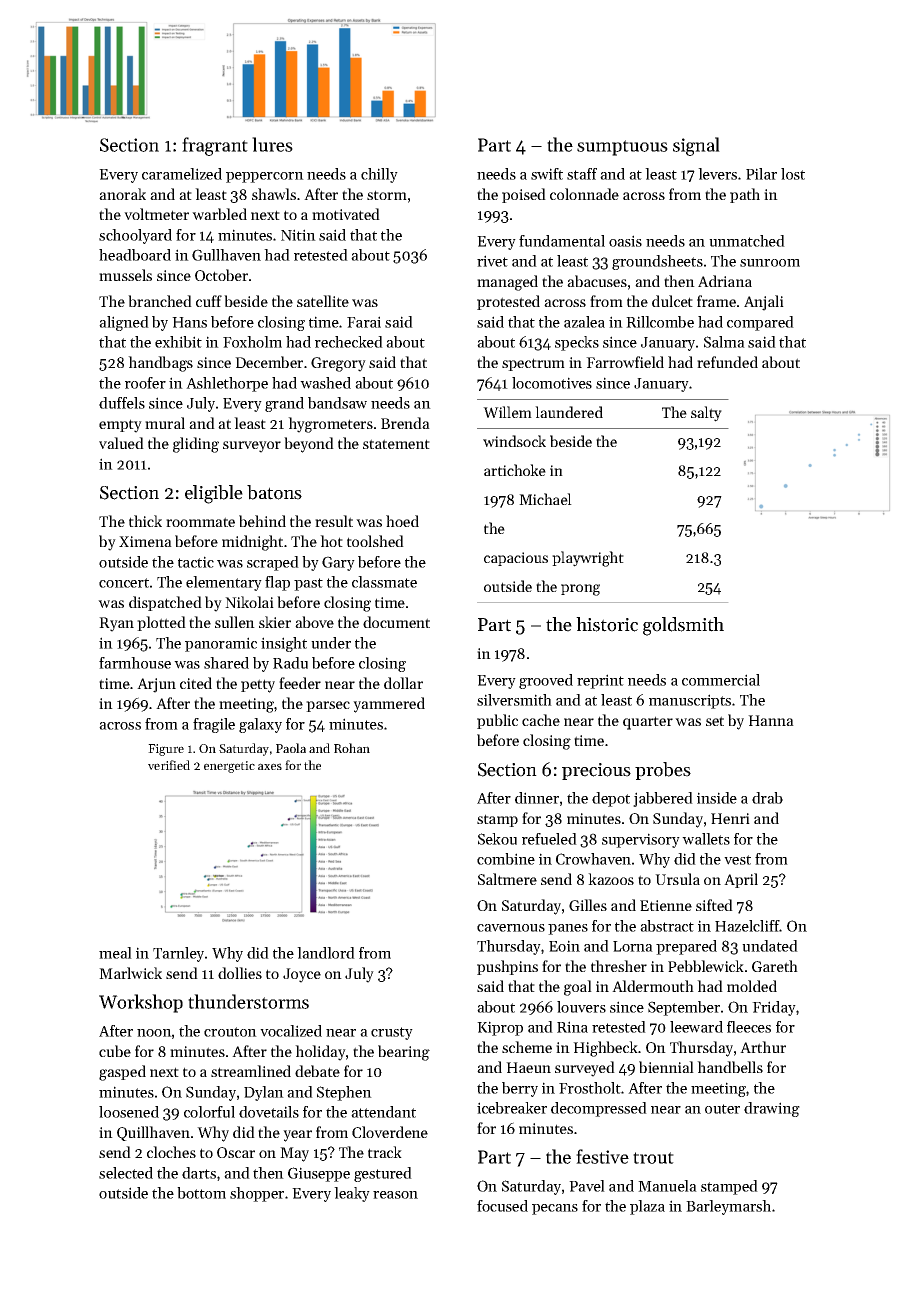 Image resolution: width=908 pixels, height=1316 pixels. What do you see at coordinates (502, 1206) in the screenshot?
I see `focused` at bounding box center [502, 1206].
